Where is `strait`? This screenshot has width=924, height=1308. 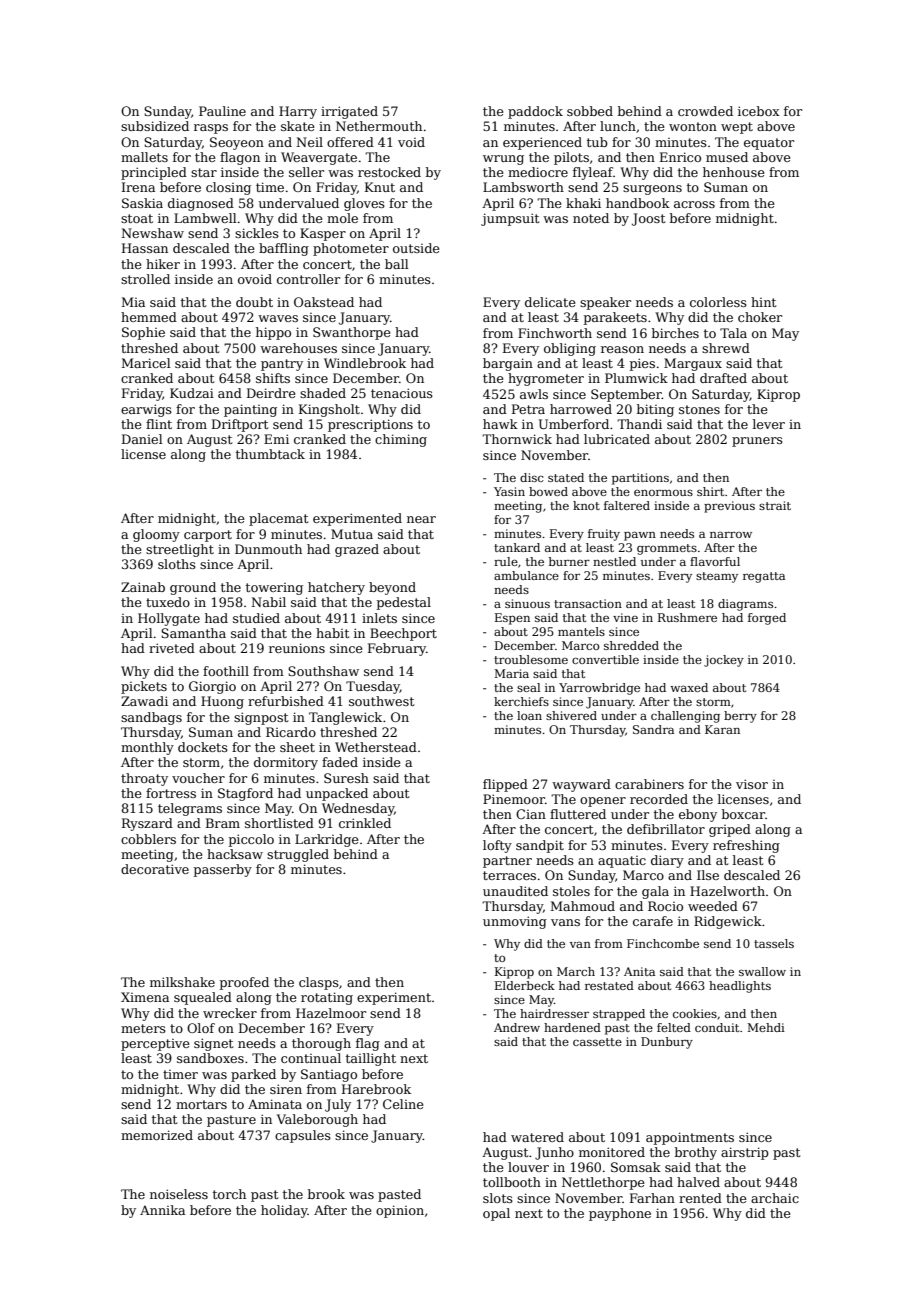 strait is located at coordinates (775, 505).
